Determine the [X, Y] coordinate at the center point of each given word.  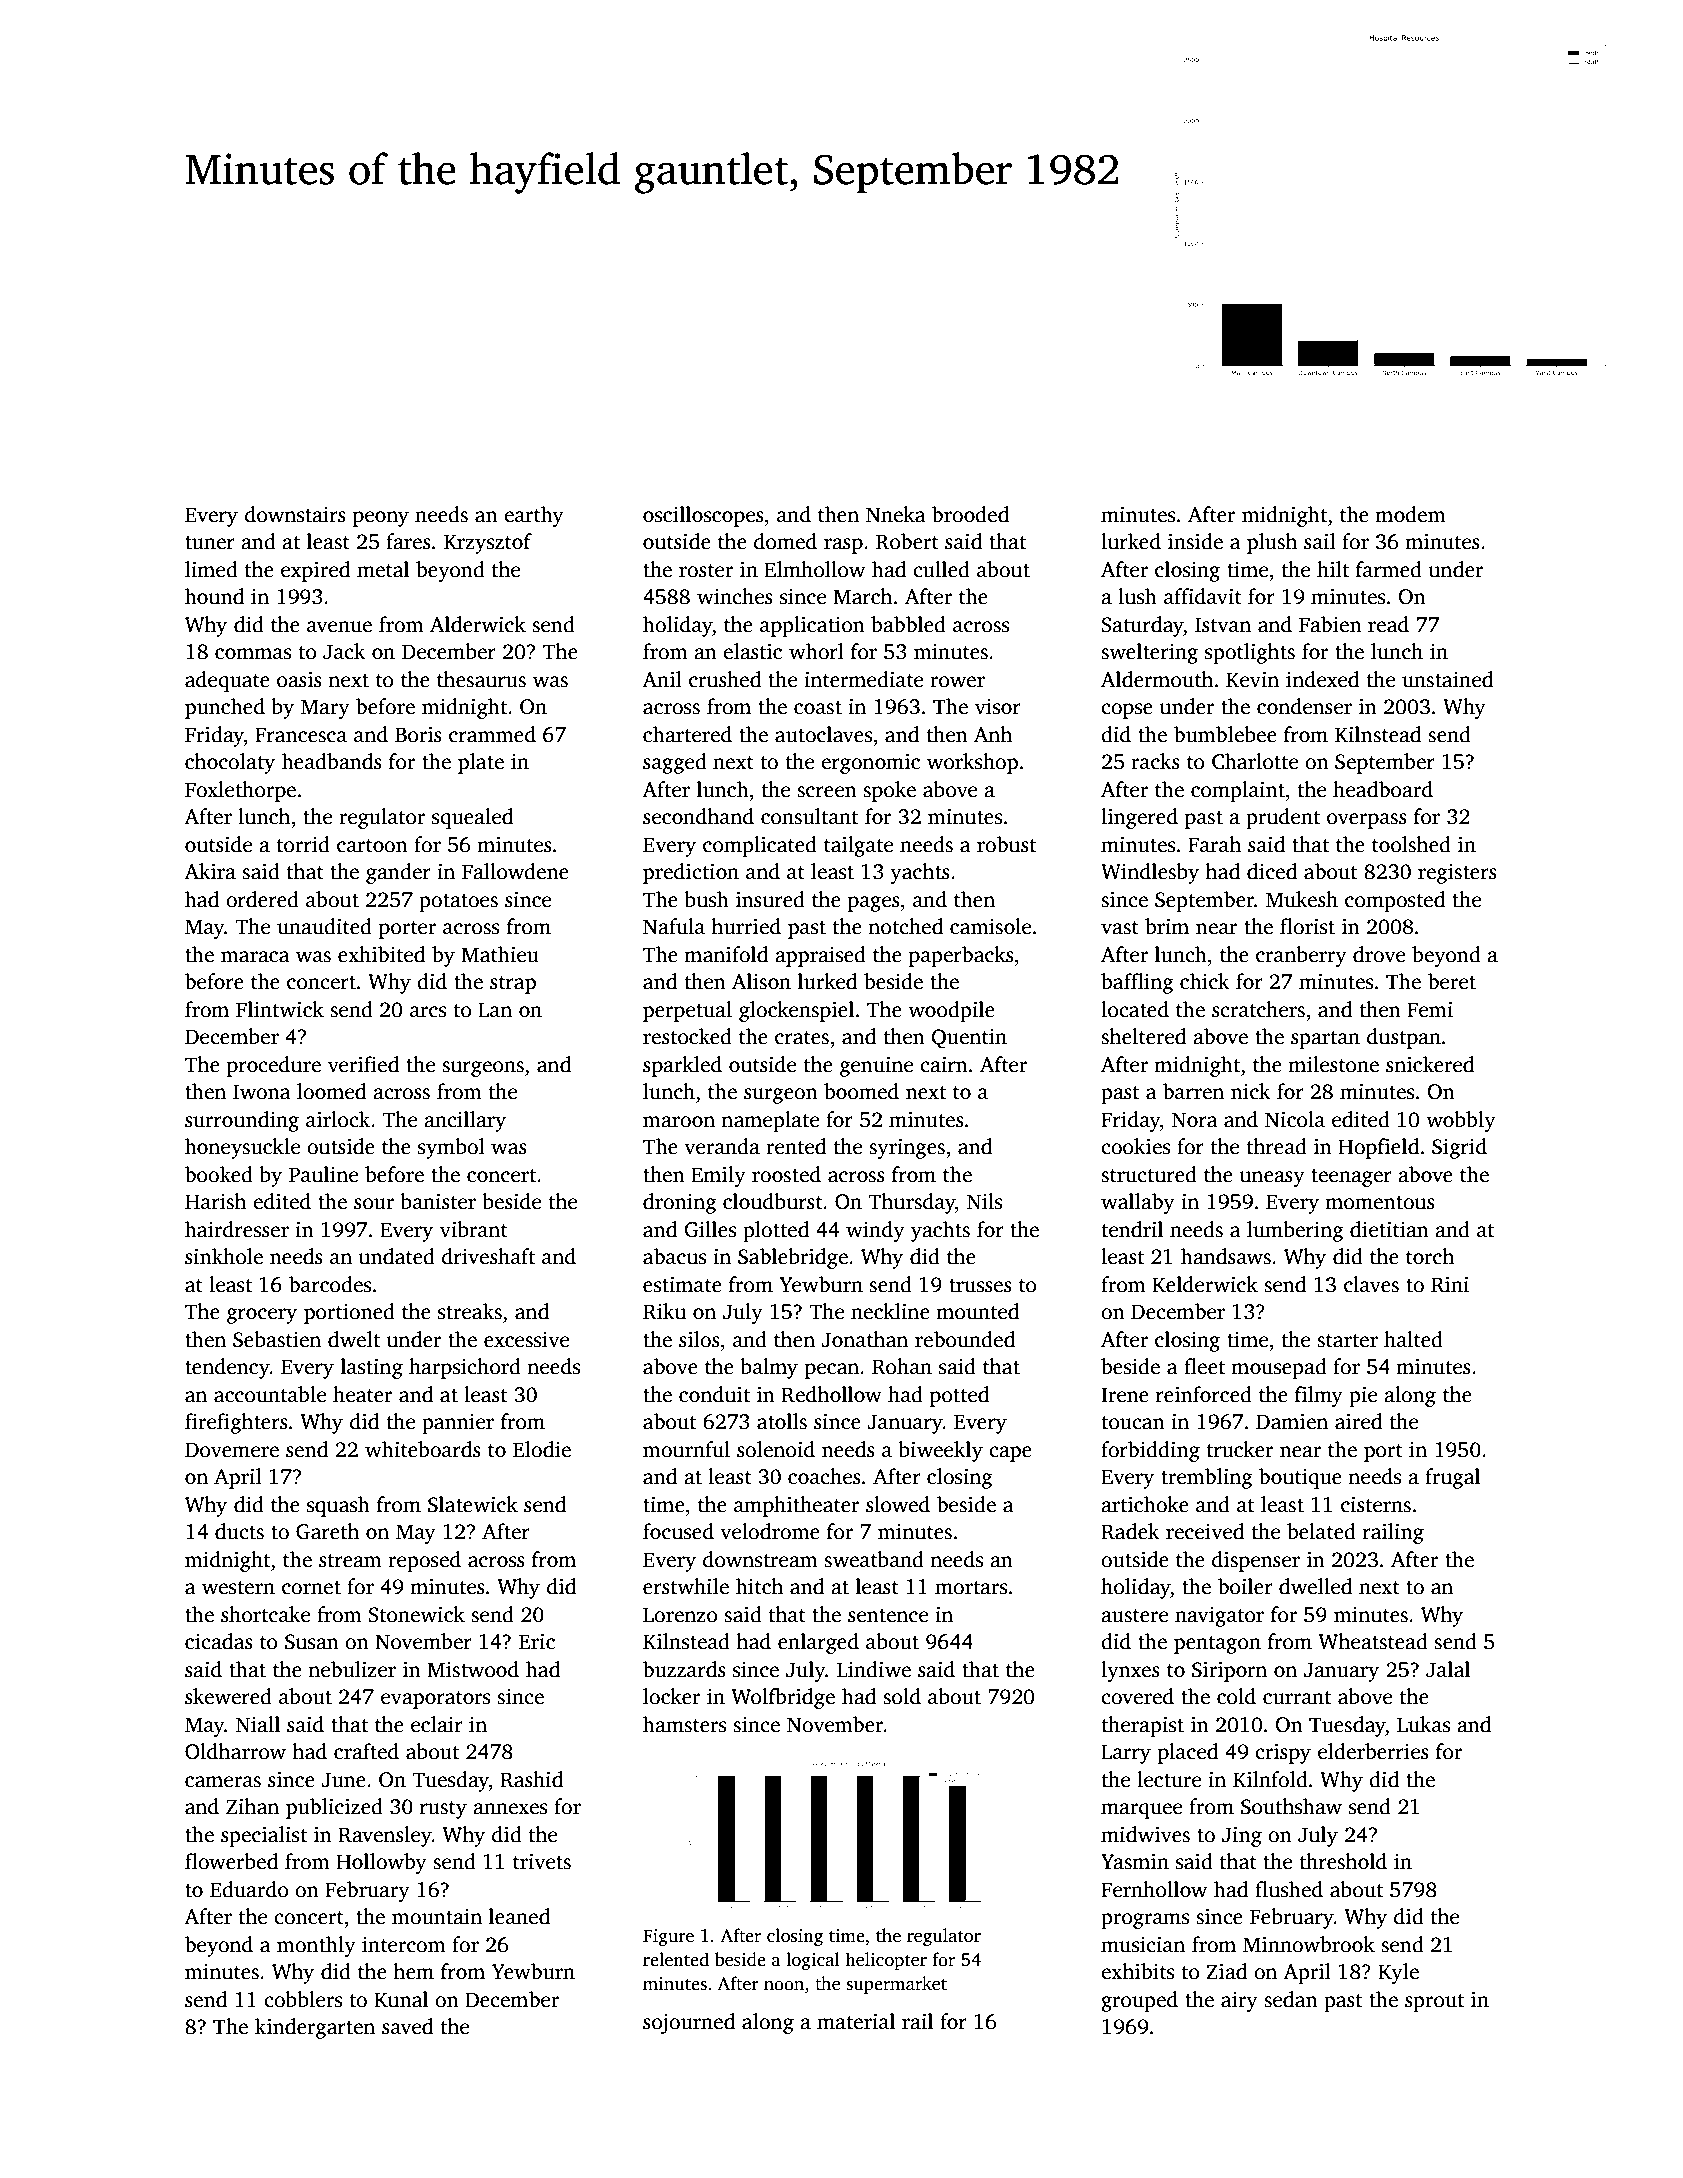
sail [1320, 541]
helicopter [886, 1961]
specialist [264, 1836]
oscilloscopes [703, 516]
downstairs [295, 514]
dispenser [1256, 1561]
